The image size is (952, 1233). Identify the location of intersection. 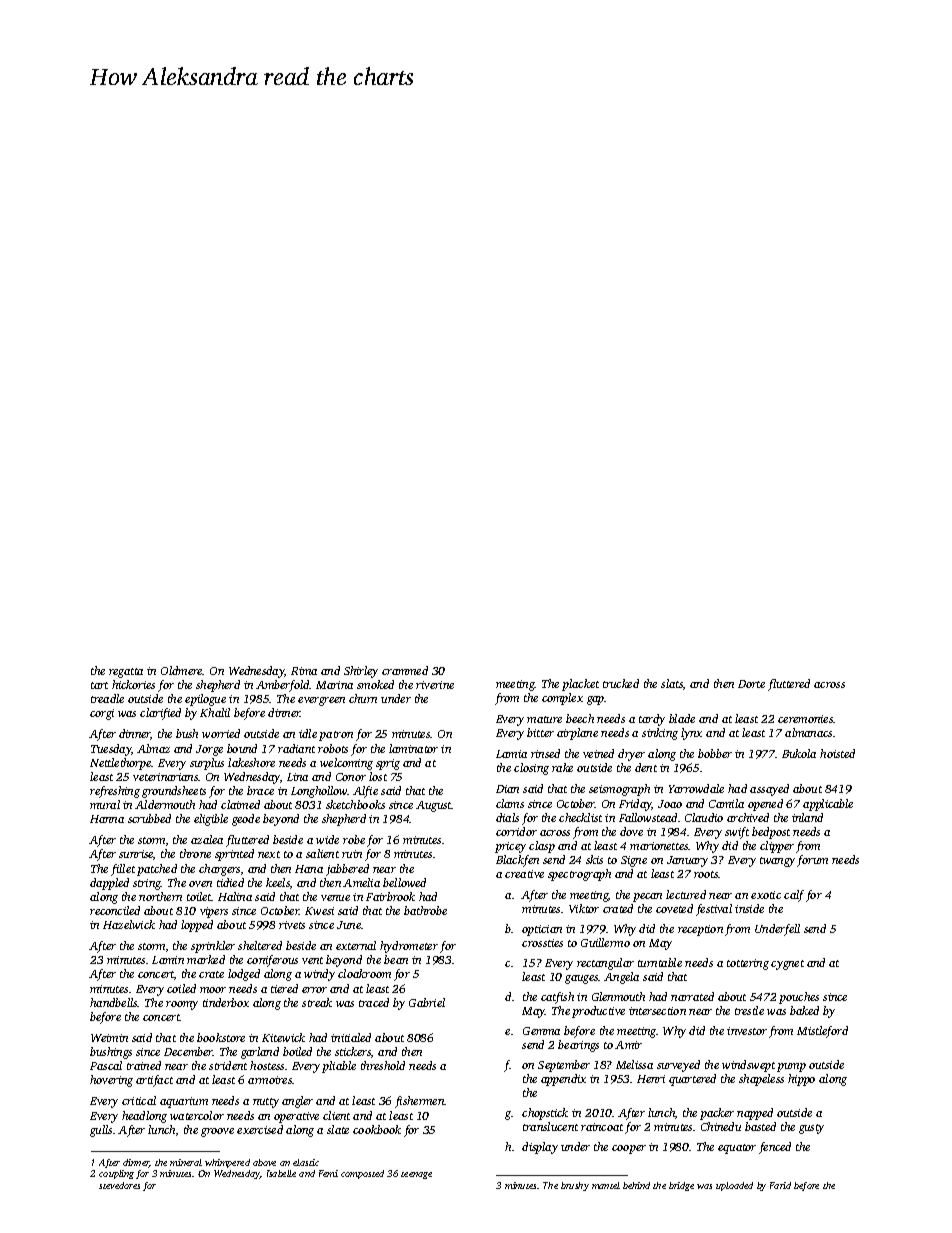
(657, 1011).
